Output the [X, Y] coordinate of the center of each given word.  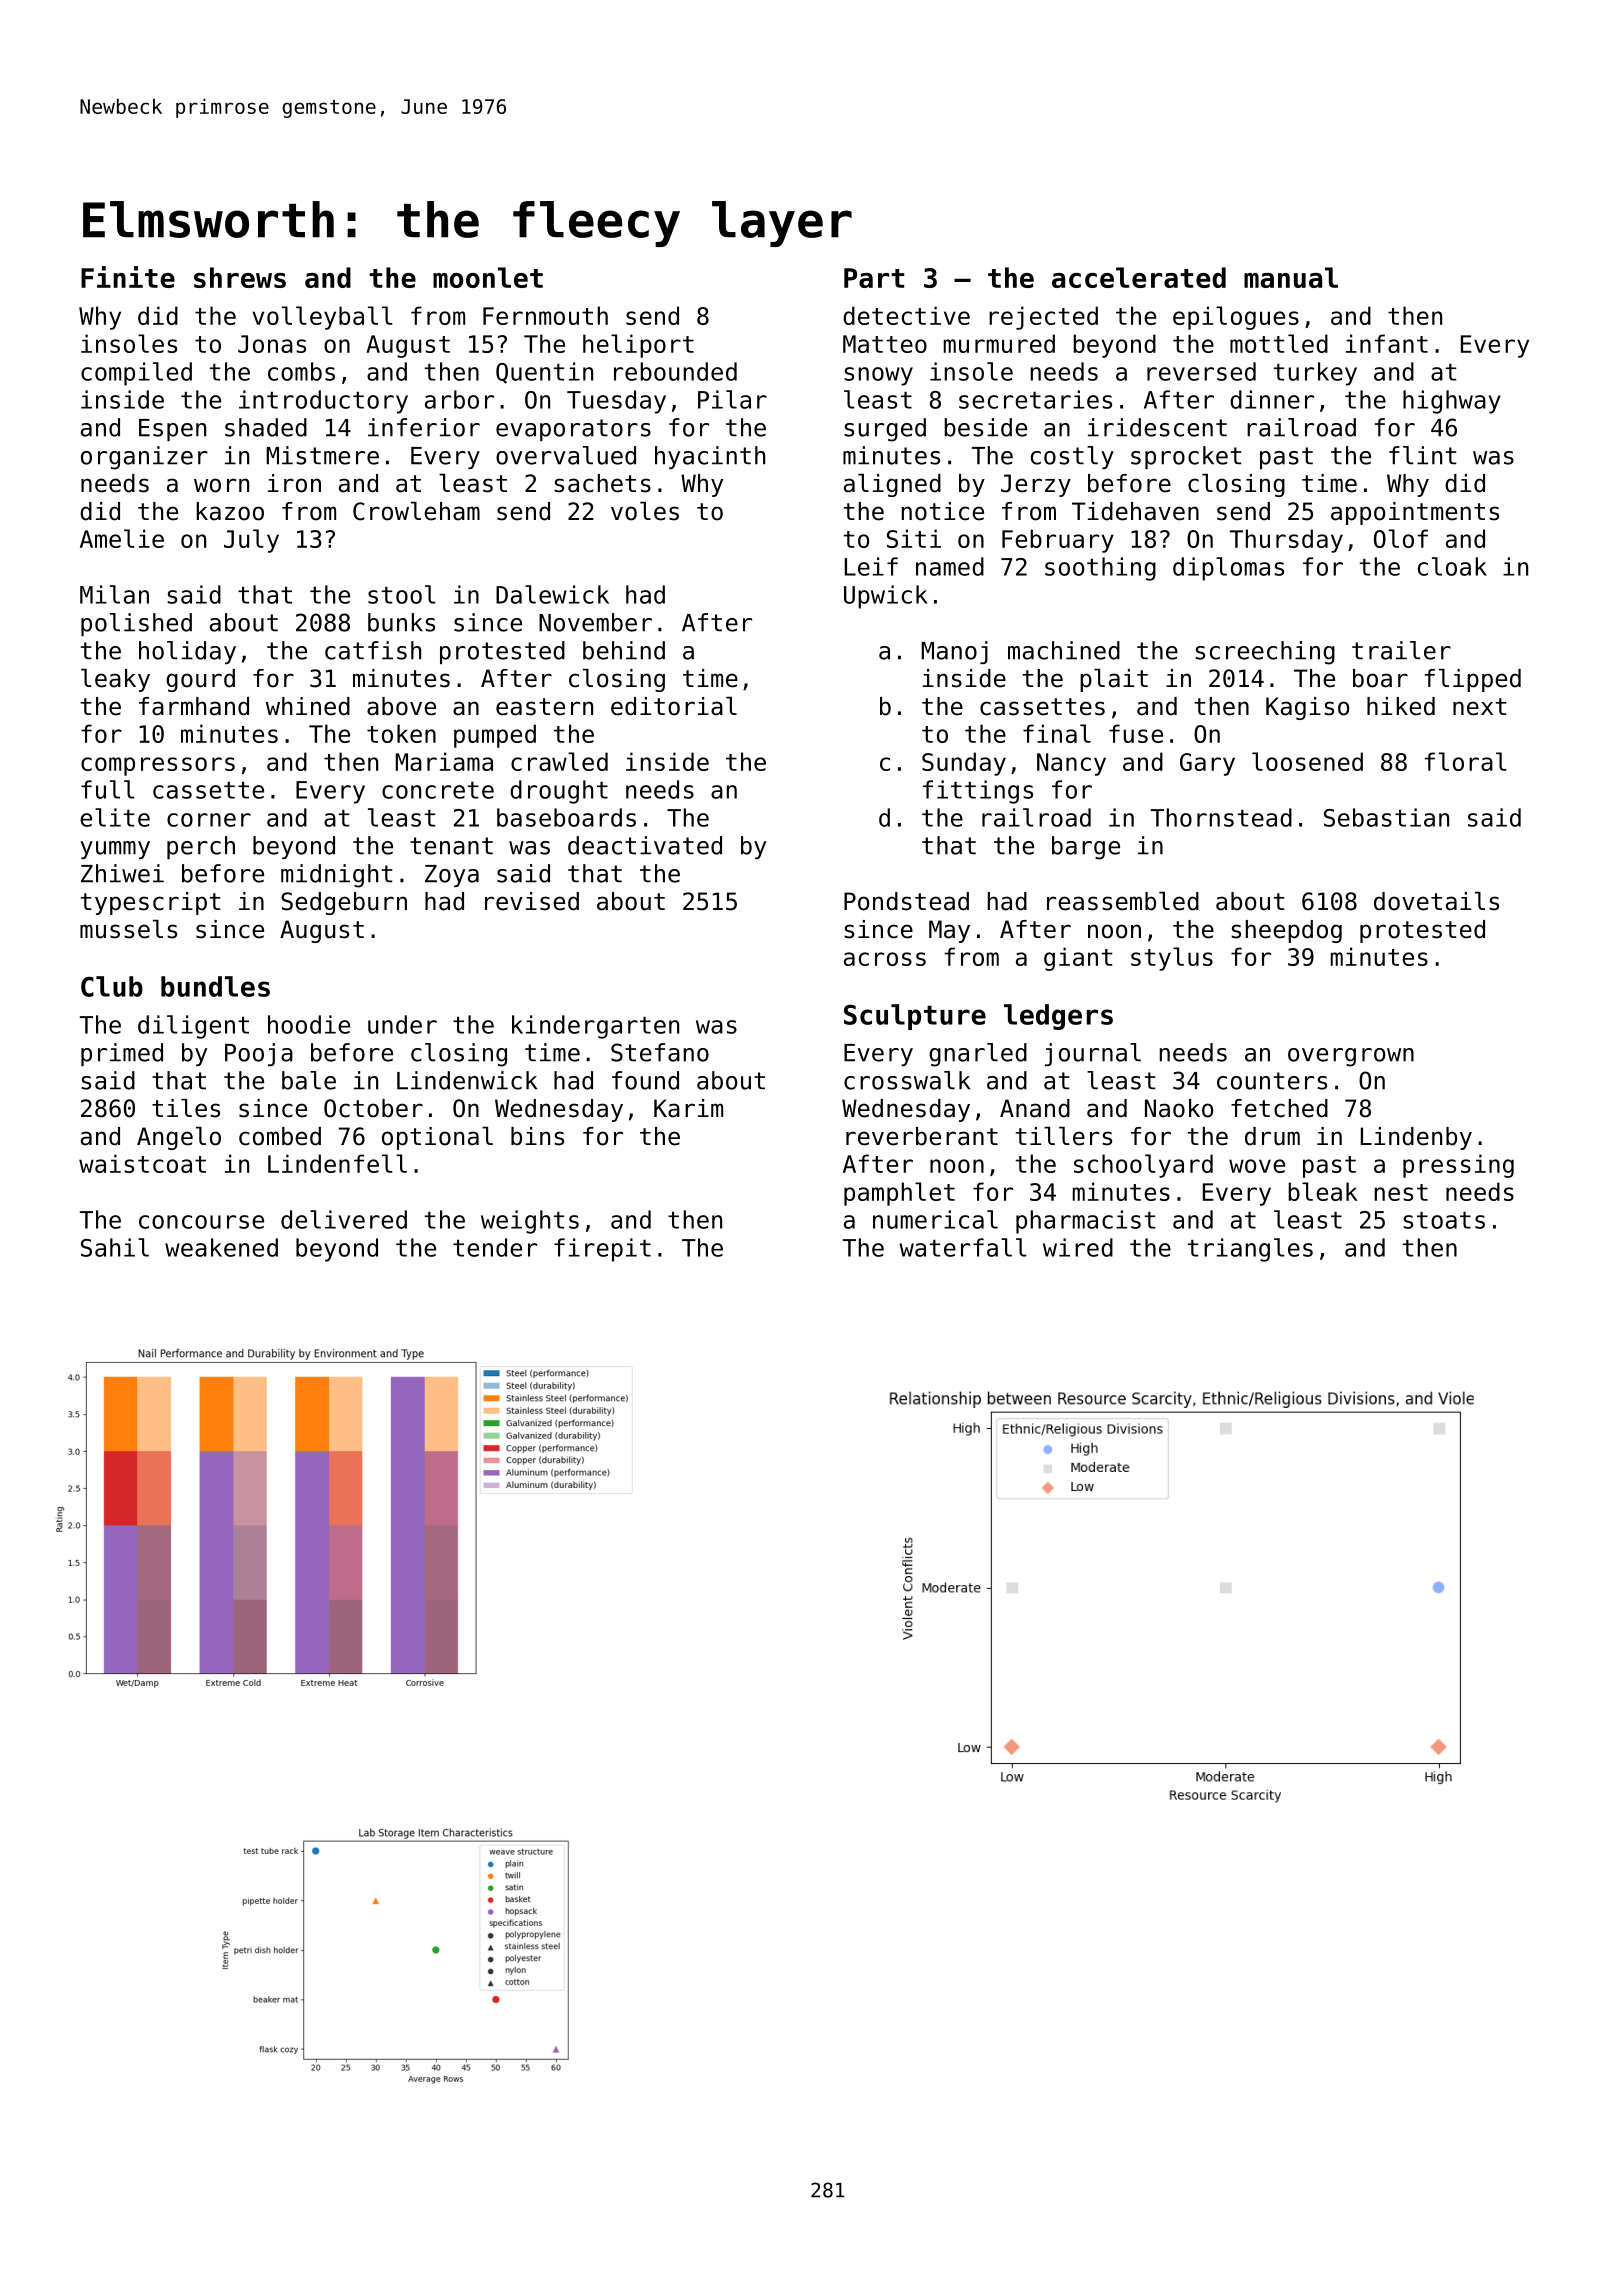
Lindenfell [337, 1163]
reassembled [1123, 901]
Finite [128, 277]
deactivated [645, 845]
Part [874, 278]
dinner [1272, 399]
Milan [114, 594]
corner [209, 820]
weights [530, 1222]
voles [645, 511]
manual [1291, 277]
